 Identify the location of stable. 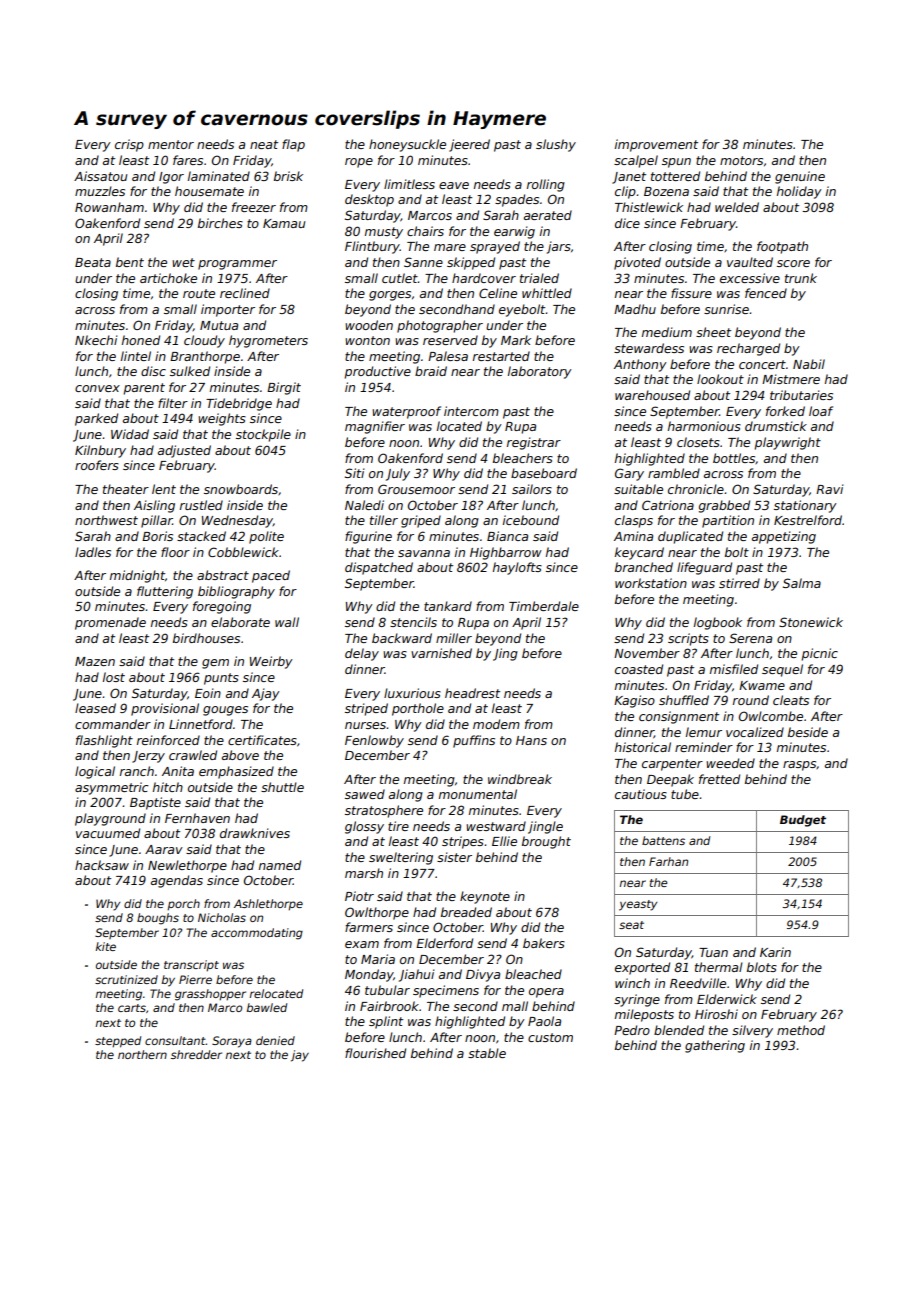
(487, 1053).
